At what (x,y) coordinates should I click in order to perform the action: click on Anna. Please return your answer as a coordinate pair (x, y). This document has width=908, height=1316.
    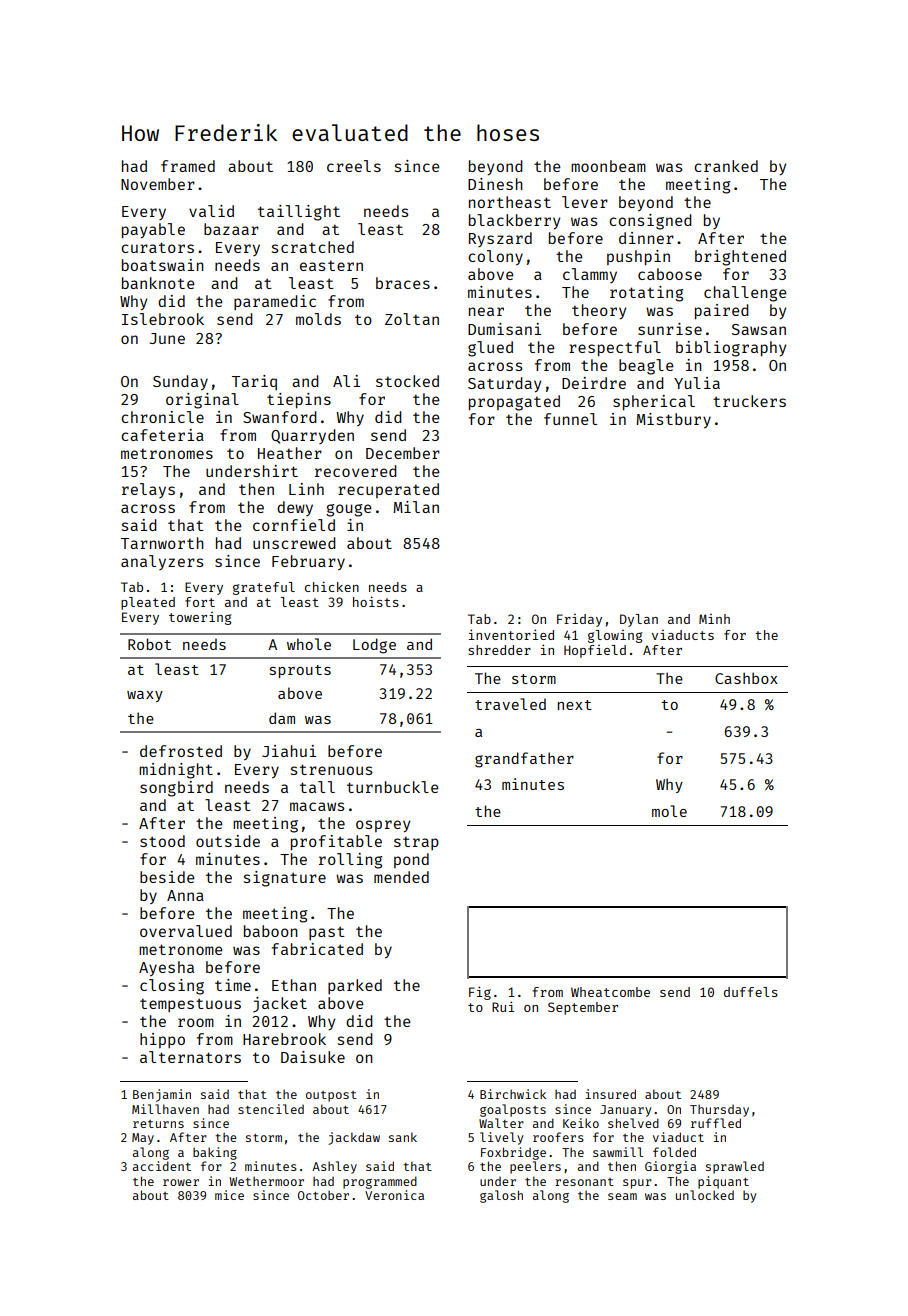
    Looking at the image, I should click on (185, 895).
